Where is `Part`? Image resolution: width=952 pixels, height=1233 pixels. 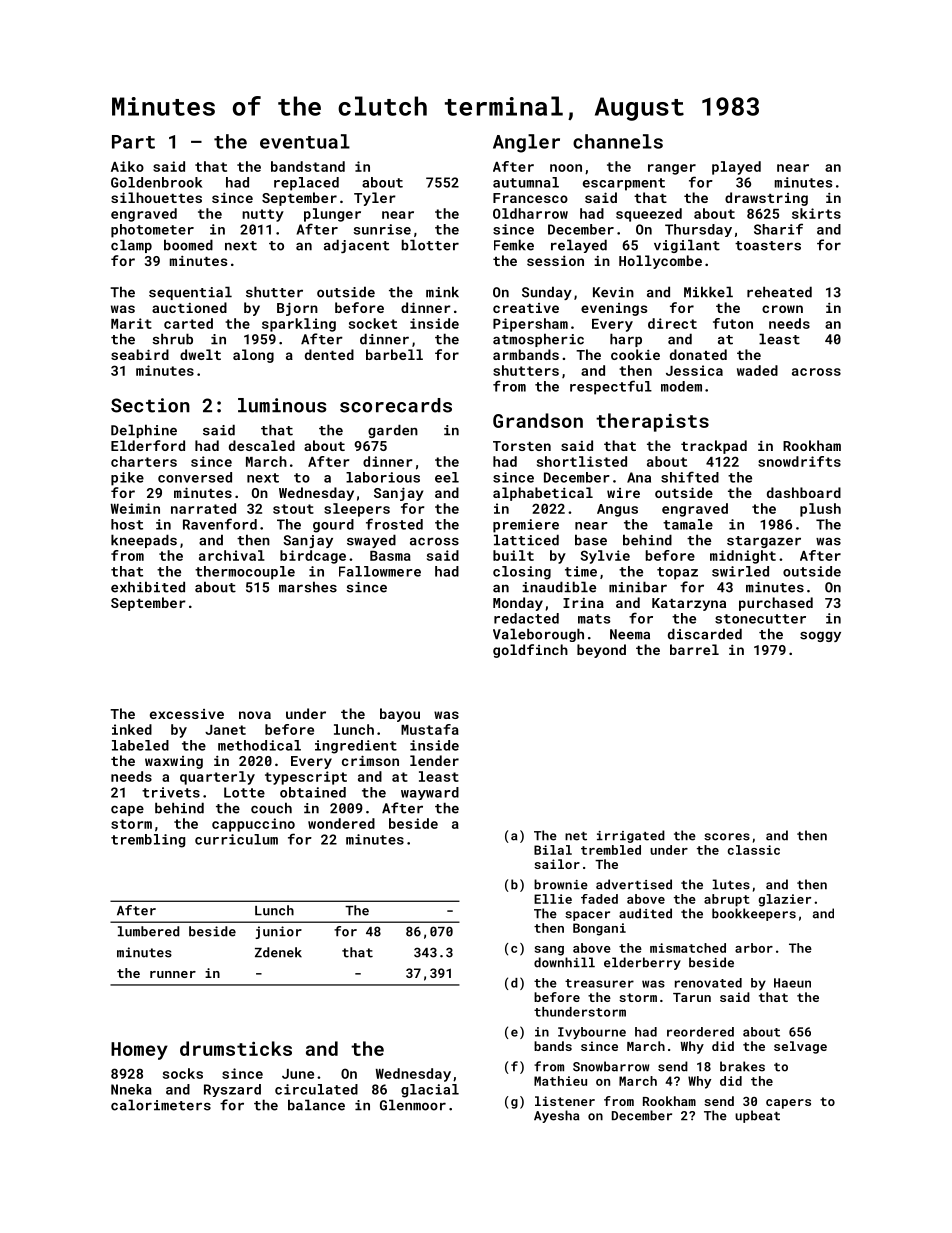
Part is located at coordinates (133, 142).
